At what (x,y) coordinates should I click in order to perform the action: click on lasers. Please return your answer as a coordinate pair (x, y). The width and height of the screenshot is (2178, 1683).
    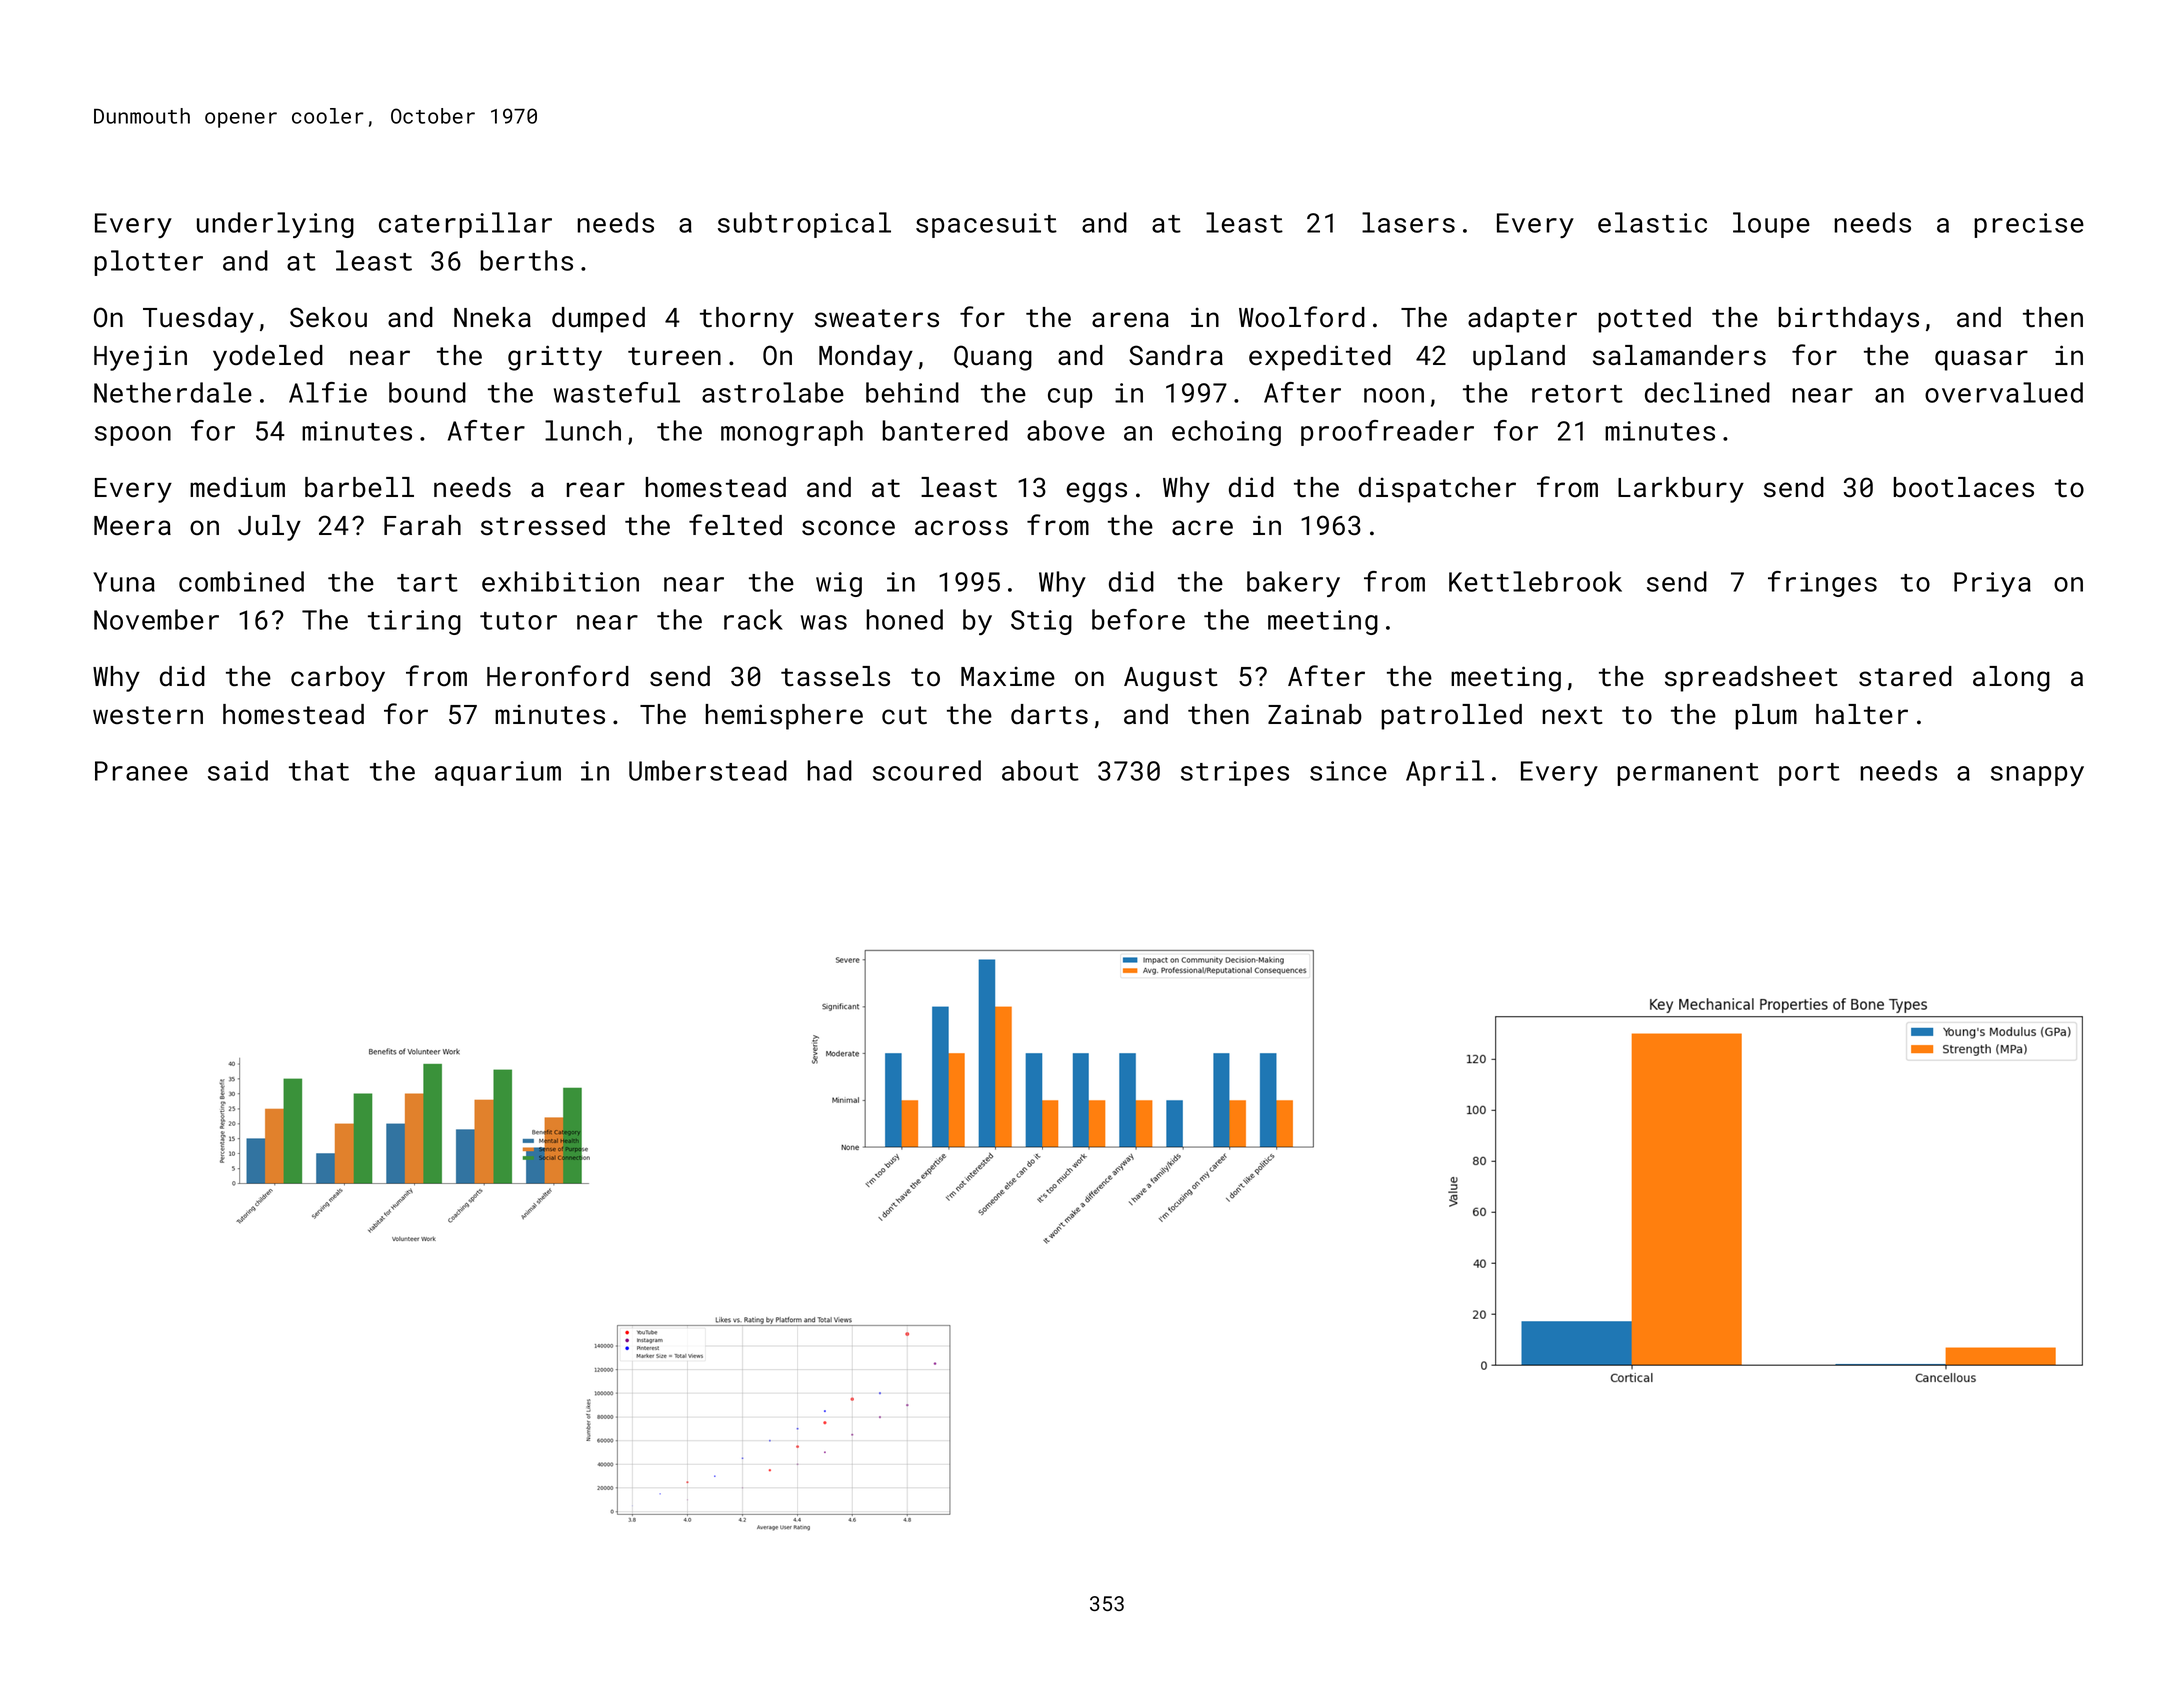
    Looking at the image, I should click on (1408, 222).
